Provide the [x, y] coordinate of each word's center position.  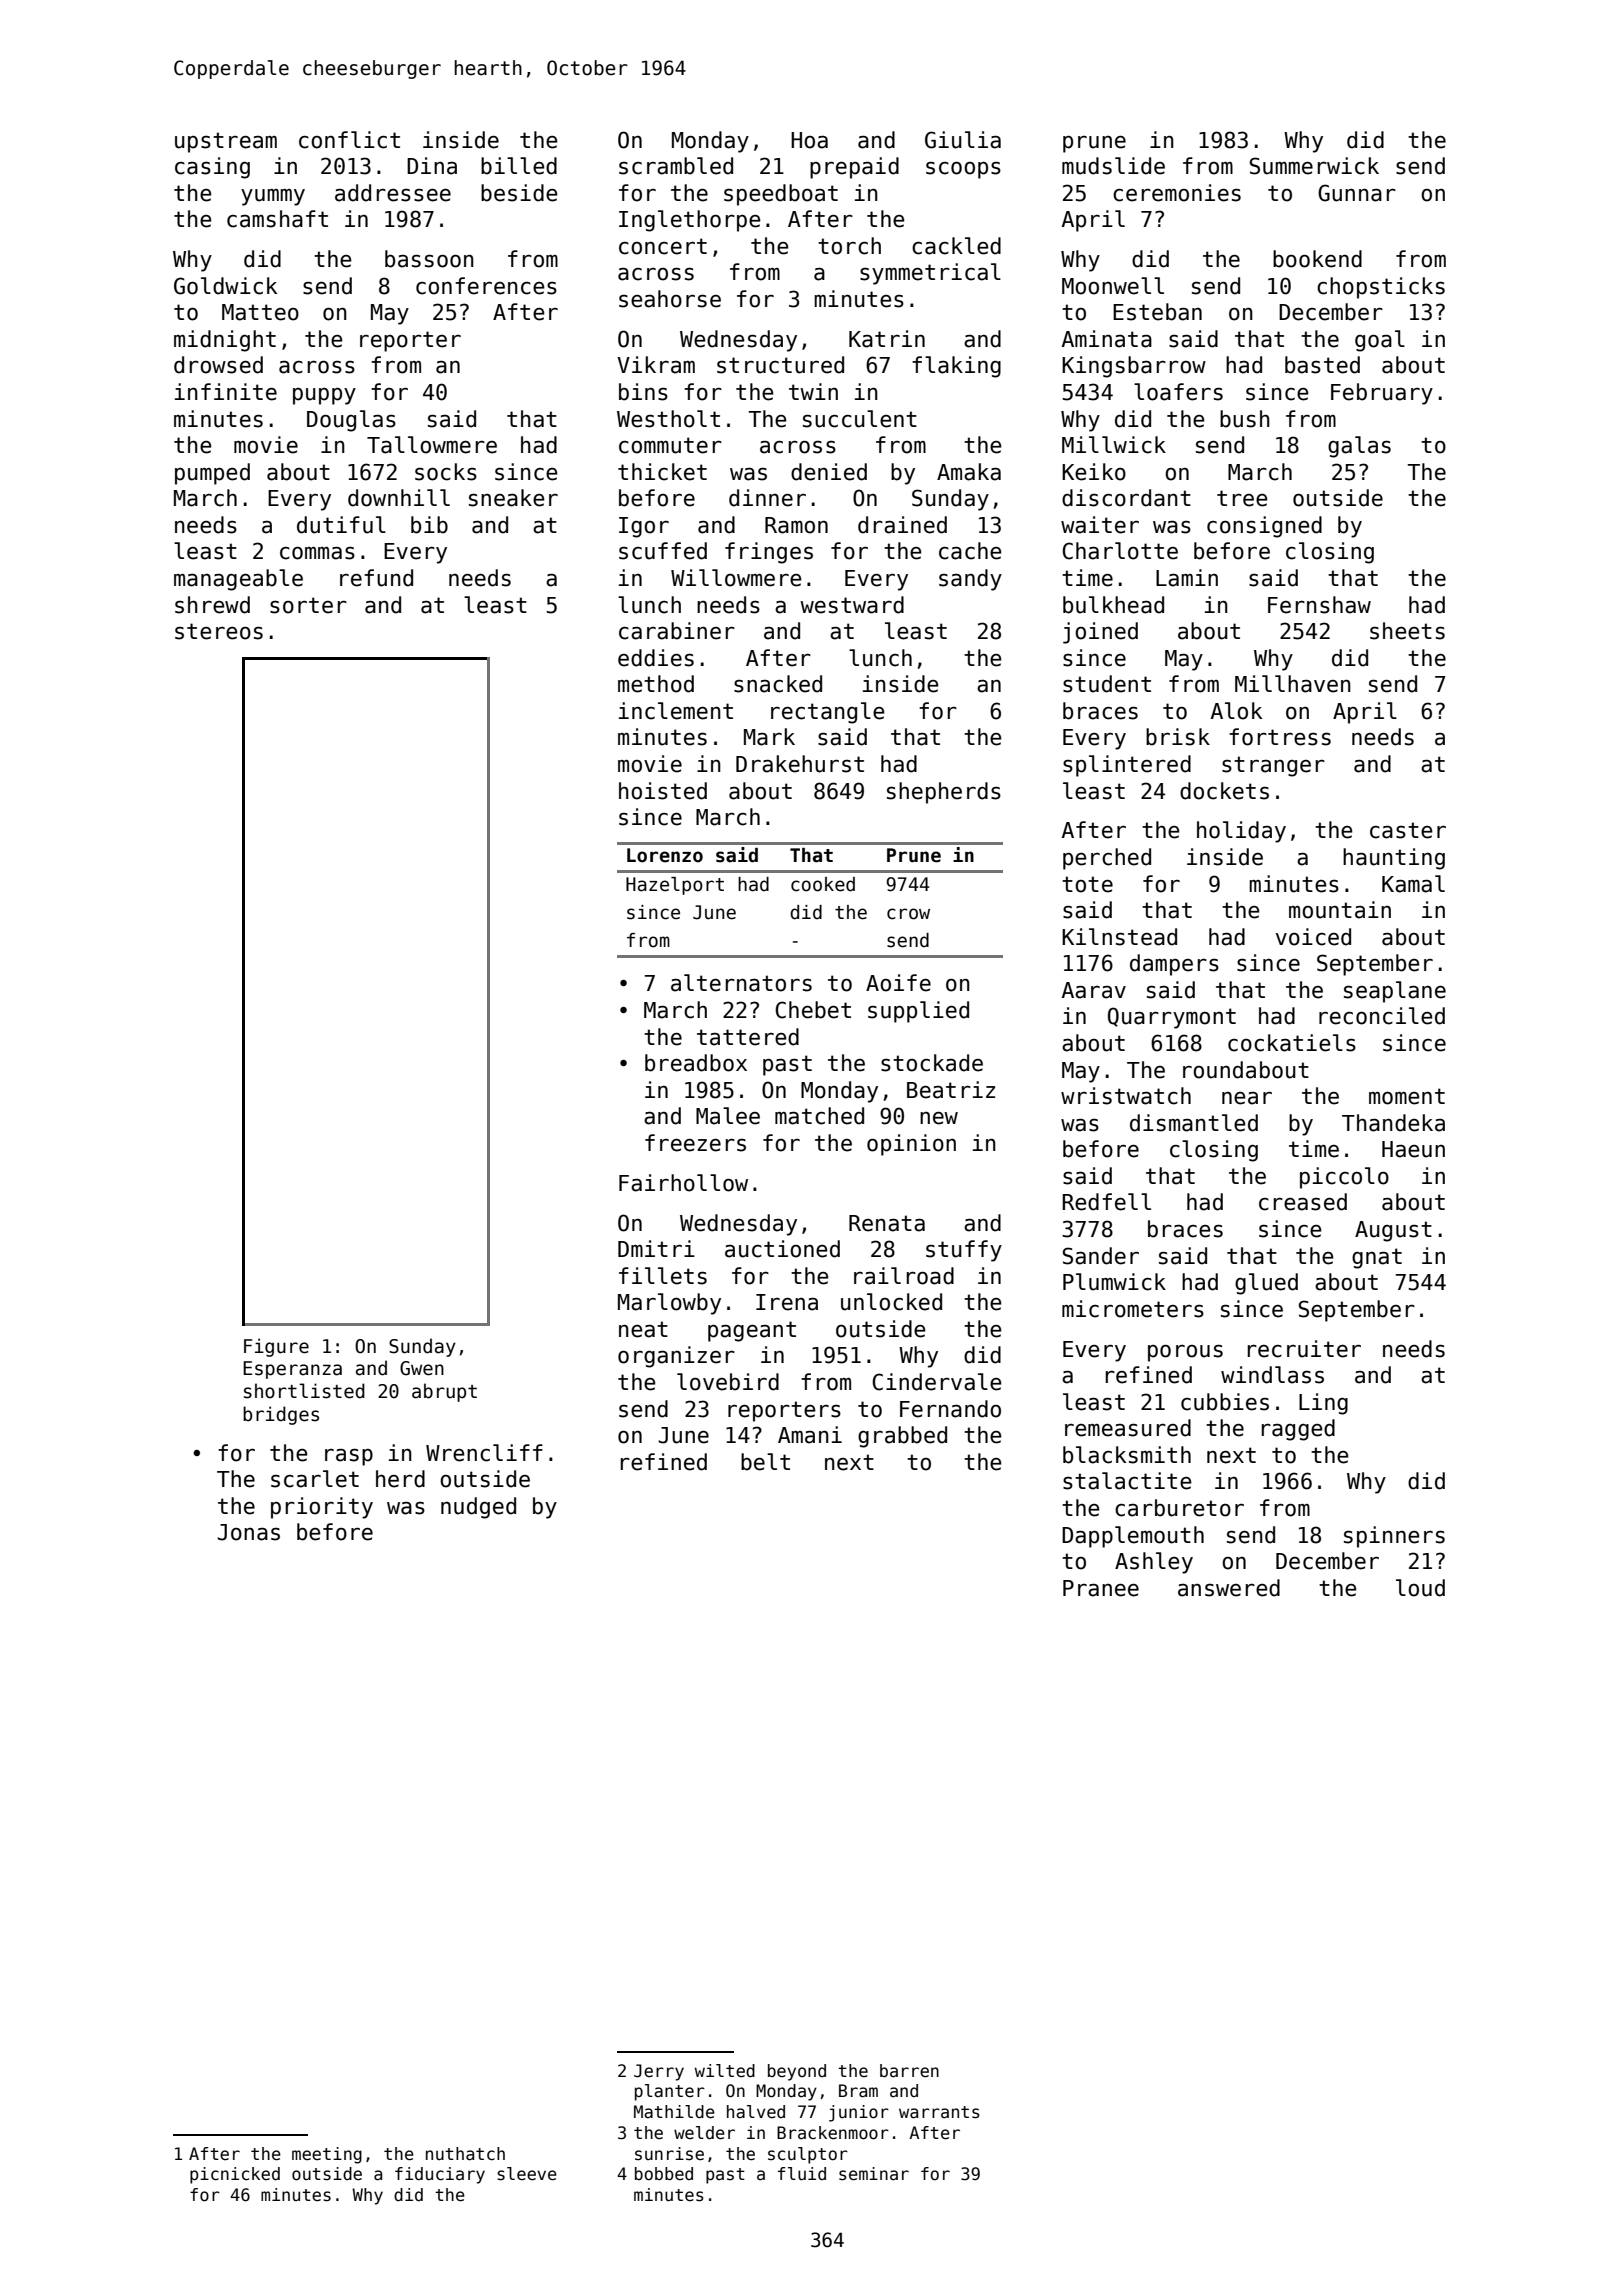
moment [1407, 1096]
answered [1229, 1588]
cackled [956, 246]
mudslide [1113, 166]
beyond [797, 2072]
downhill [399, 498]
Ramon [796, 525]
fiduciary [440, 2175]
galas [1359, 447]
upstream [226, 142]
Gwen [422, 1368]
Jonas [248, 1532]
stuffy [964, 1251]
